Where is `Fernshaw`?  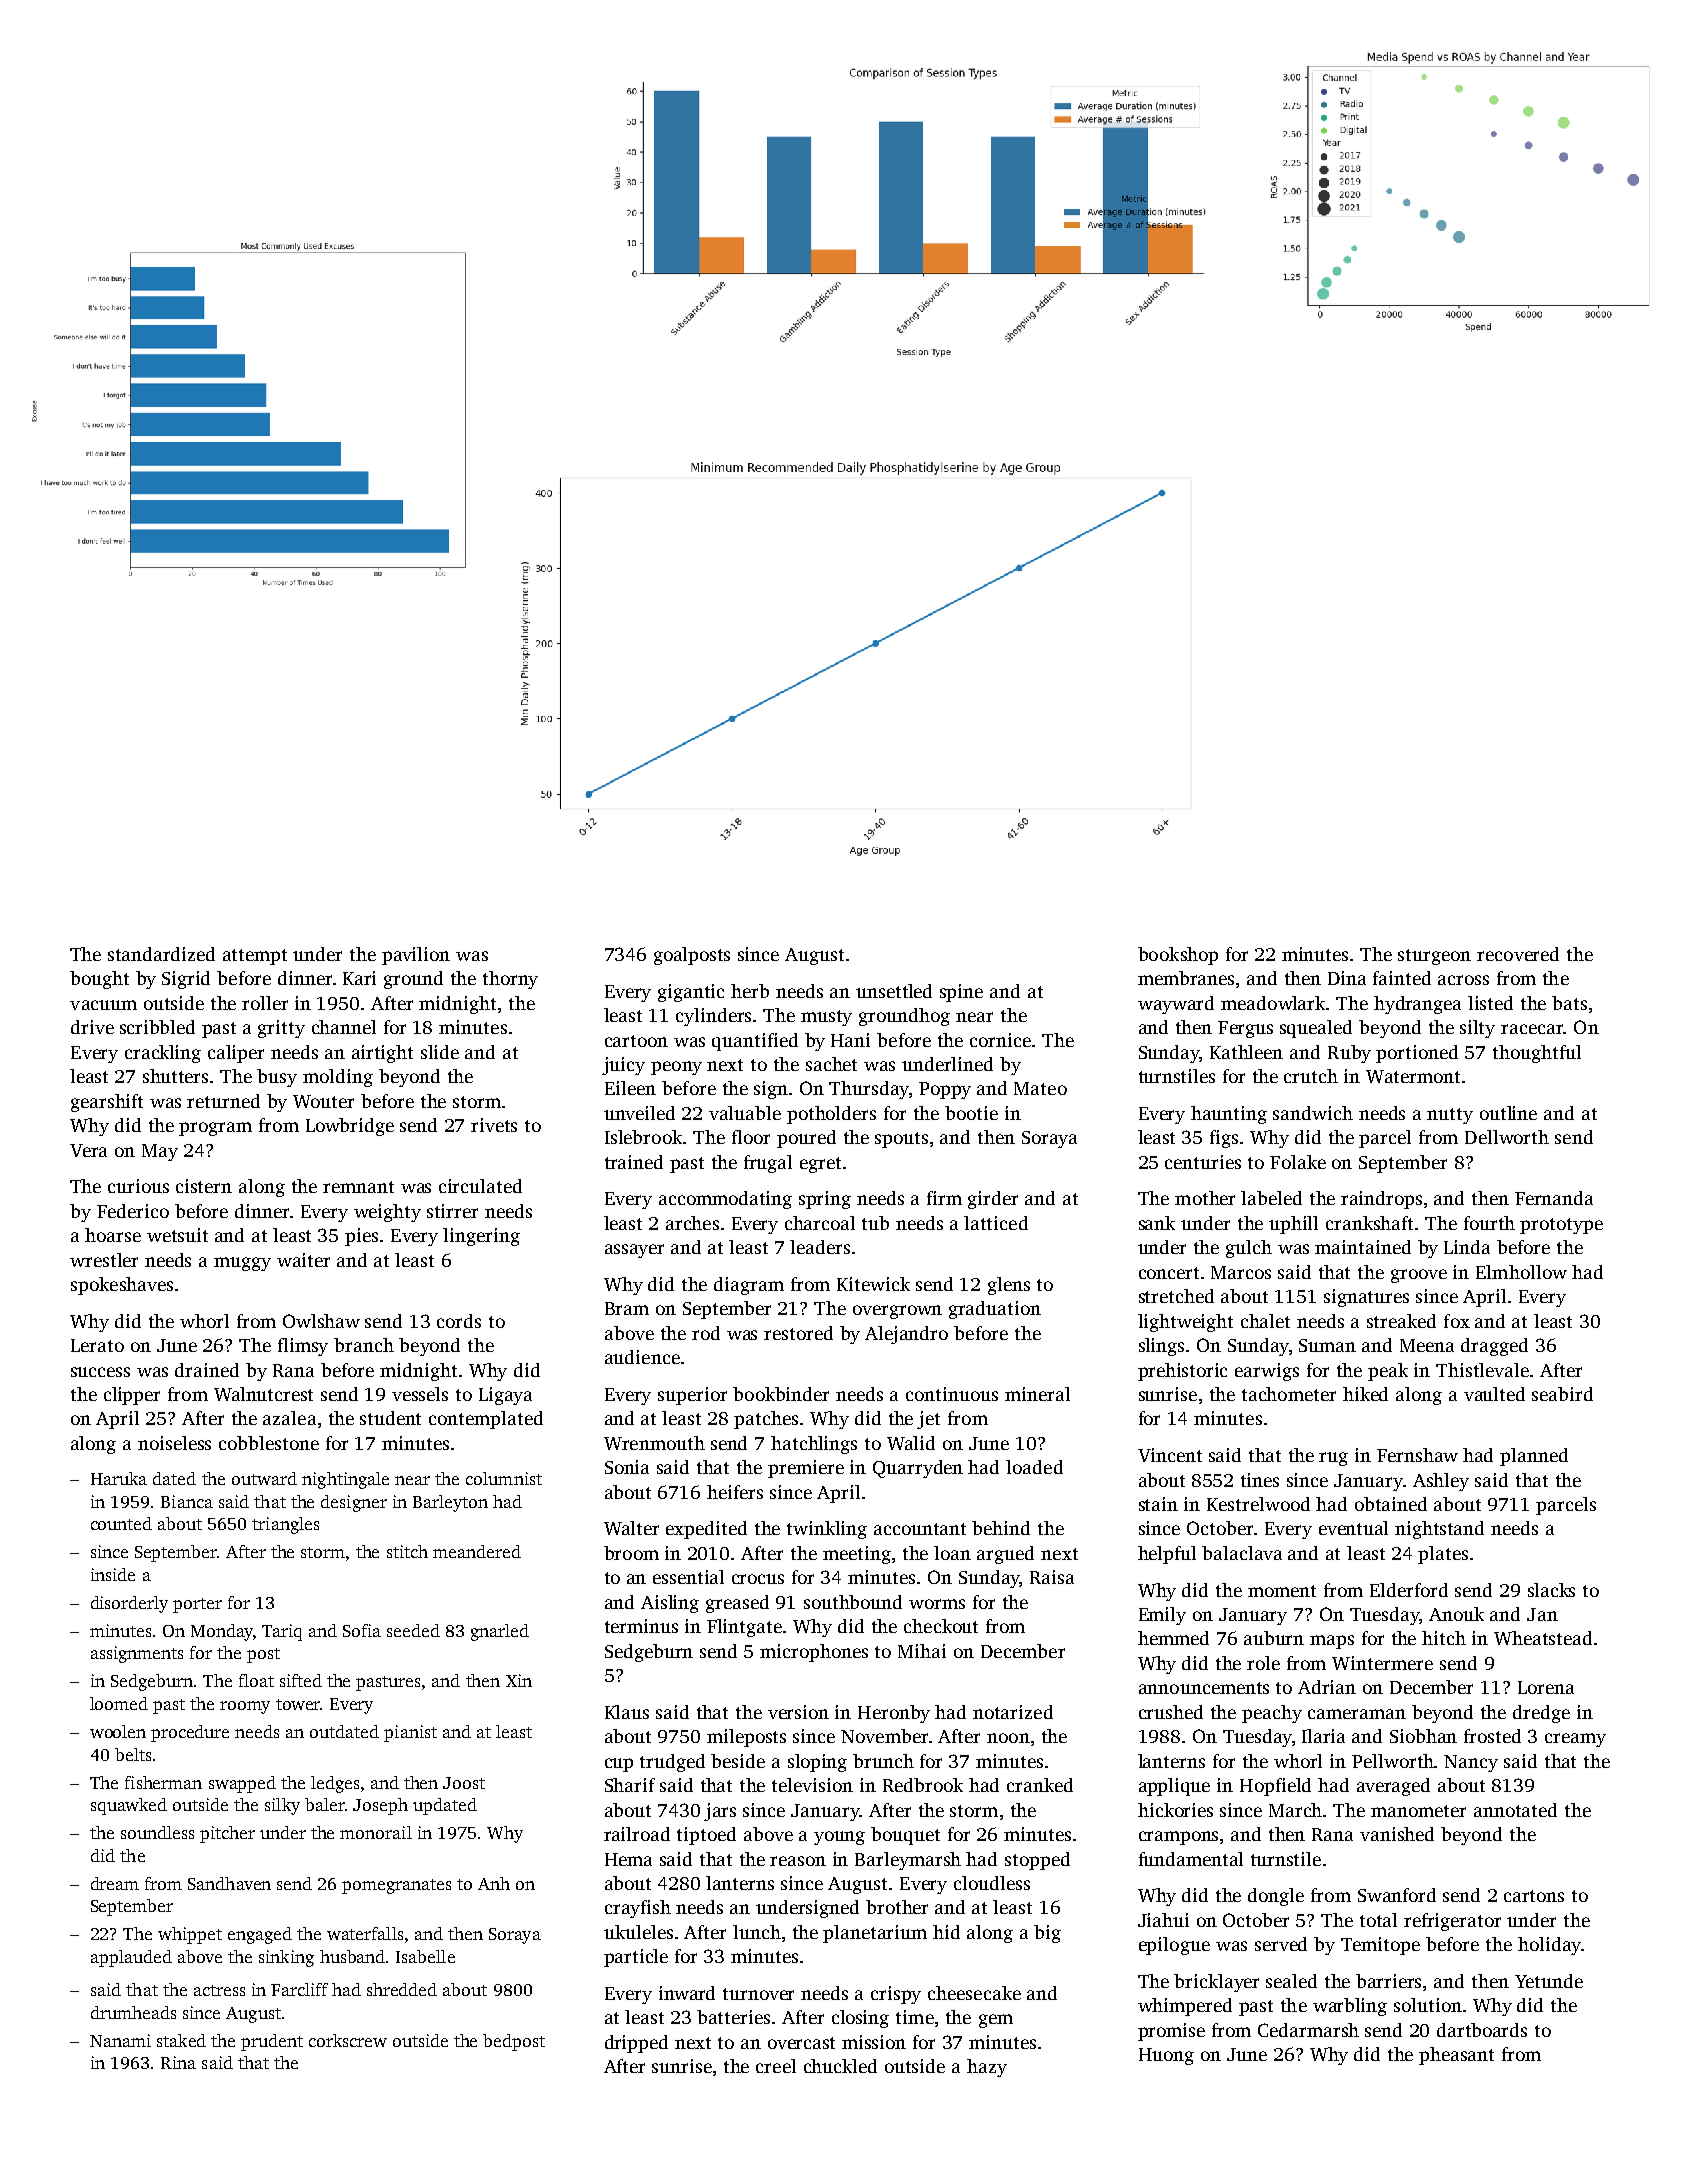
Fernshaw is located at coordinates (1417, 1455).
